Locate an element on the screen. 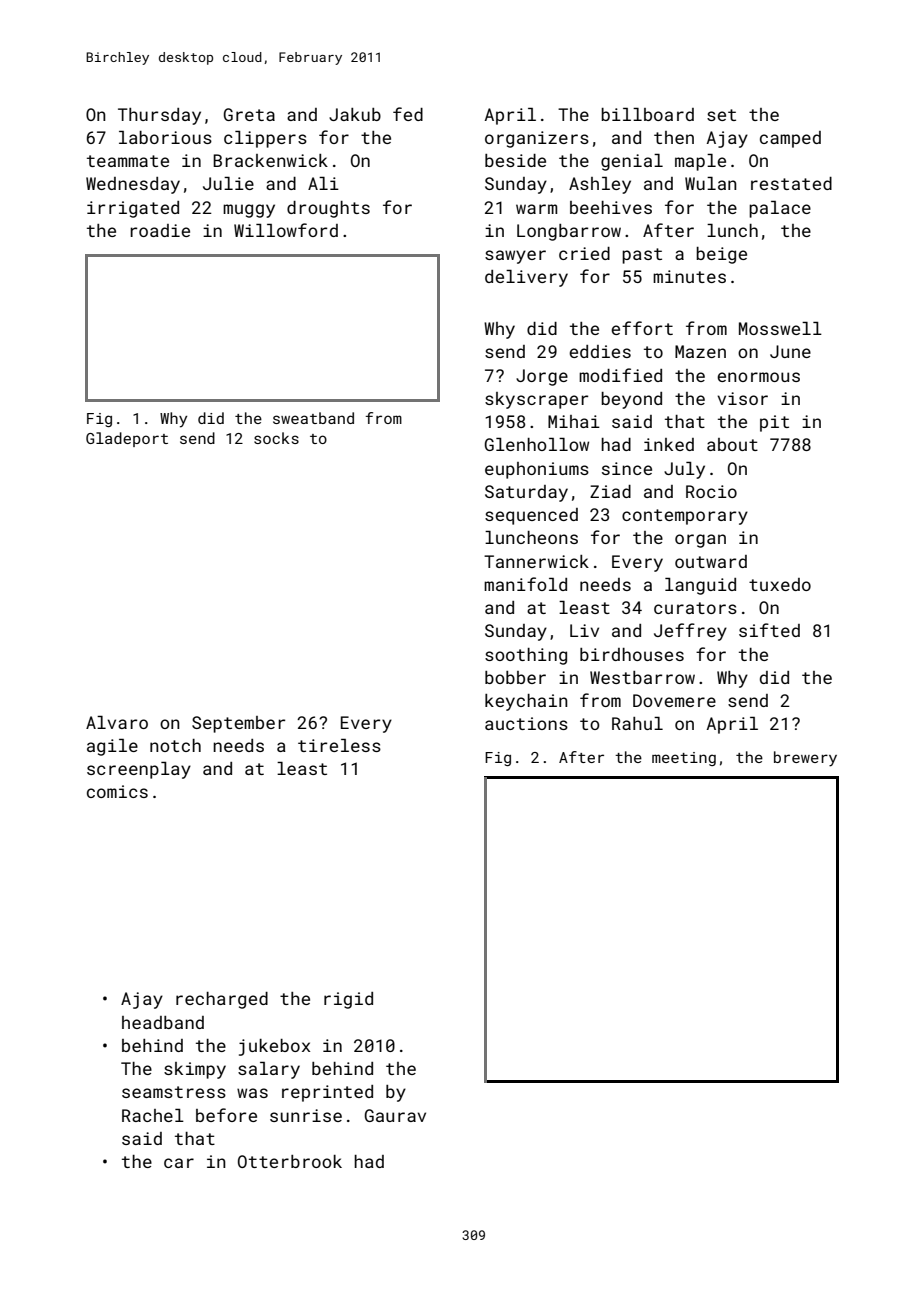 The width and height of the screenshot is (924, 1311). Jorge is located at coordinates (542, 377).
